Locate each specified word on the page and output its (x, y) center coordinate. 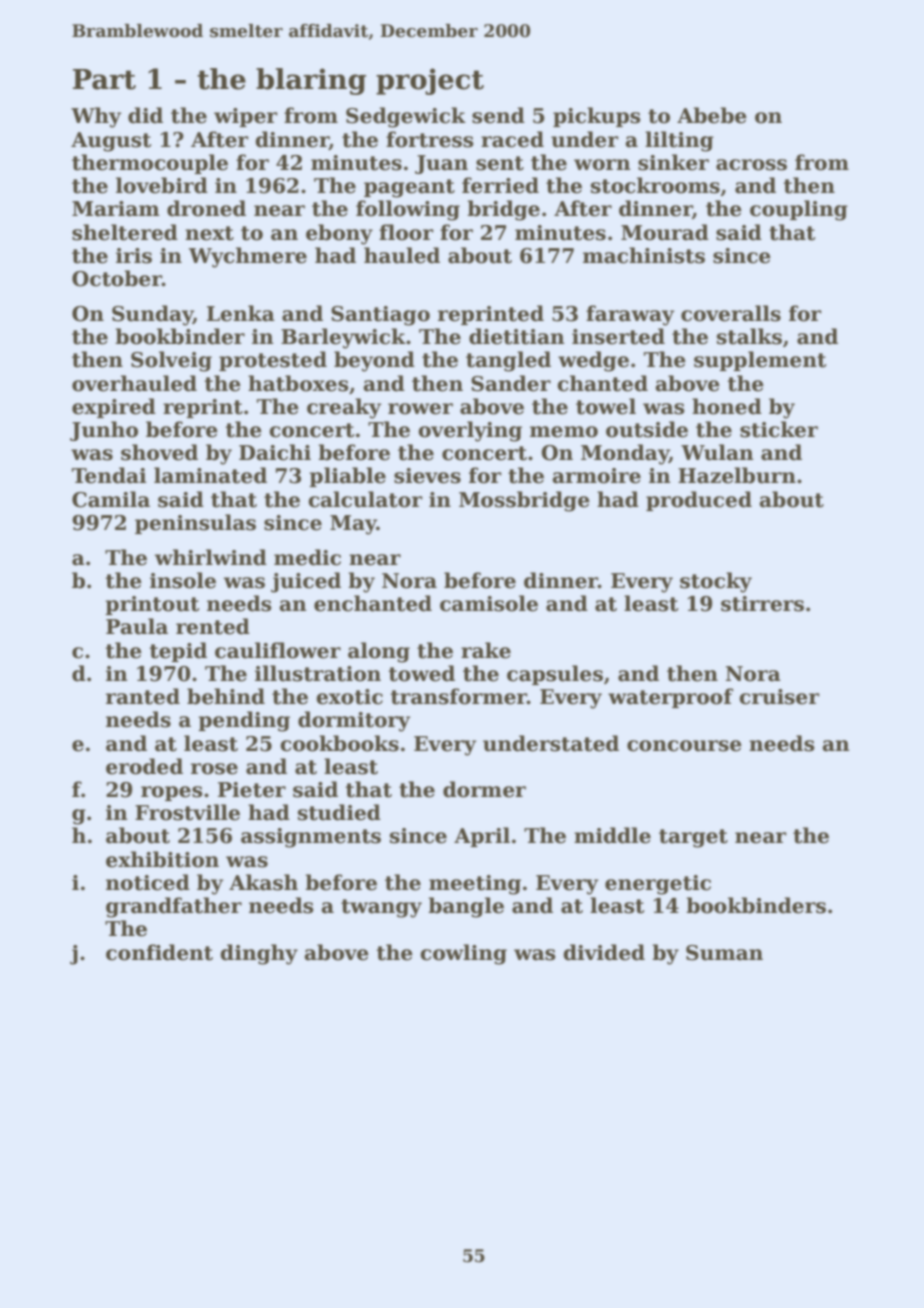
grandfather (174, 907)
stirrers (762, 604)
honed (727, 406)
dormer (484, 789)
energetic (658, 885)
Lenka (241, 313)
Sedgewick (406, 117)
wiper (246, 117)
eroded (144, 766)
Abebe (712, 115)
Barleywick (343, 338)
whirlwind (211, 557)
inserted (618, 336)
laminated (210, 475)
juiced (306, 582)
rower (420, 409)
